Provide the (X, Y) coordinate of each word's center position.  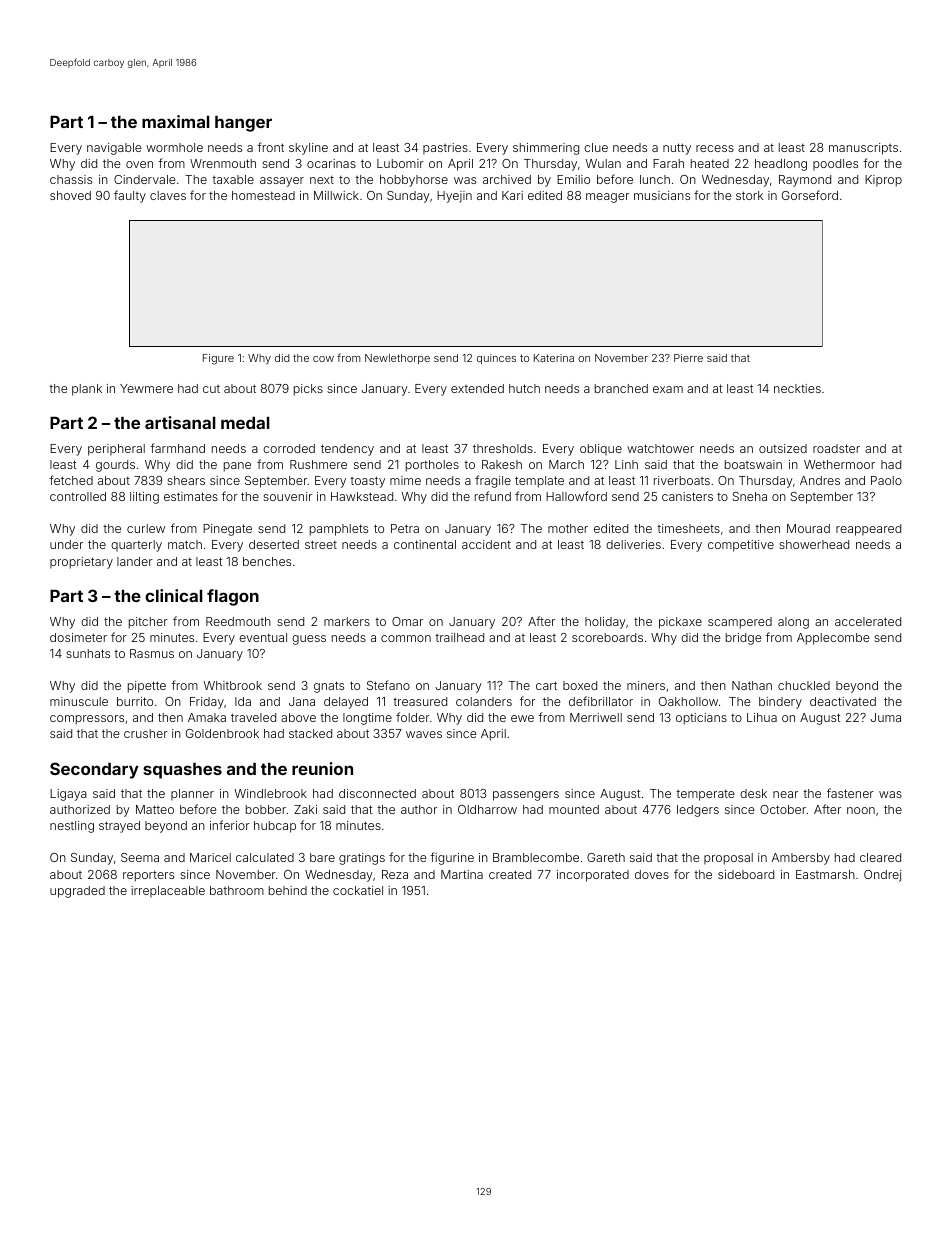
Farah (668, 163)
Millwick (336, 195)
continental (425, 544)
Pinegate (227, 530)
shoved (70, 195)
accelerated (868, 621)
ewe (522, 718)
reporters (148, 876)
